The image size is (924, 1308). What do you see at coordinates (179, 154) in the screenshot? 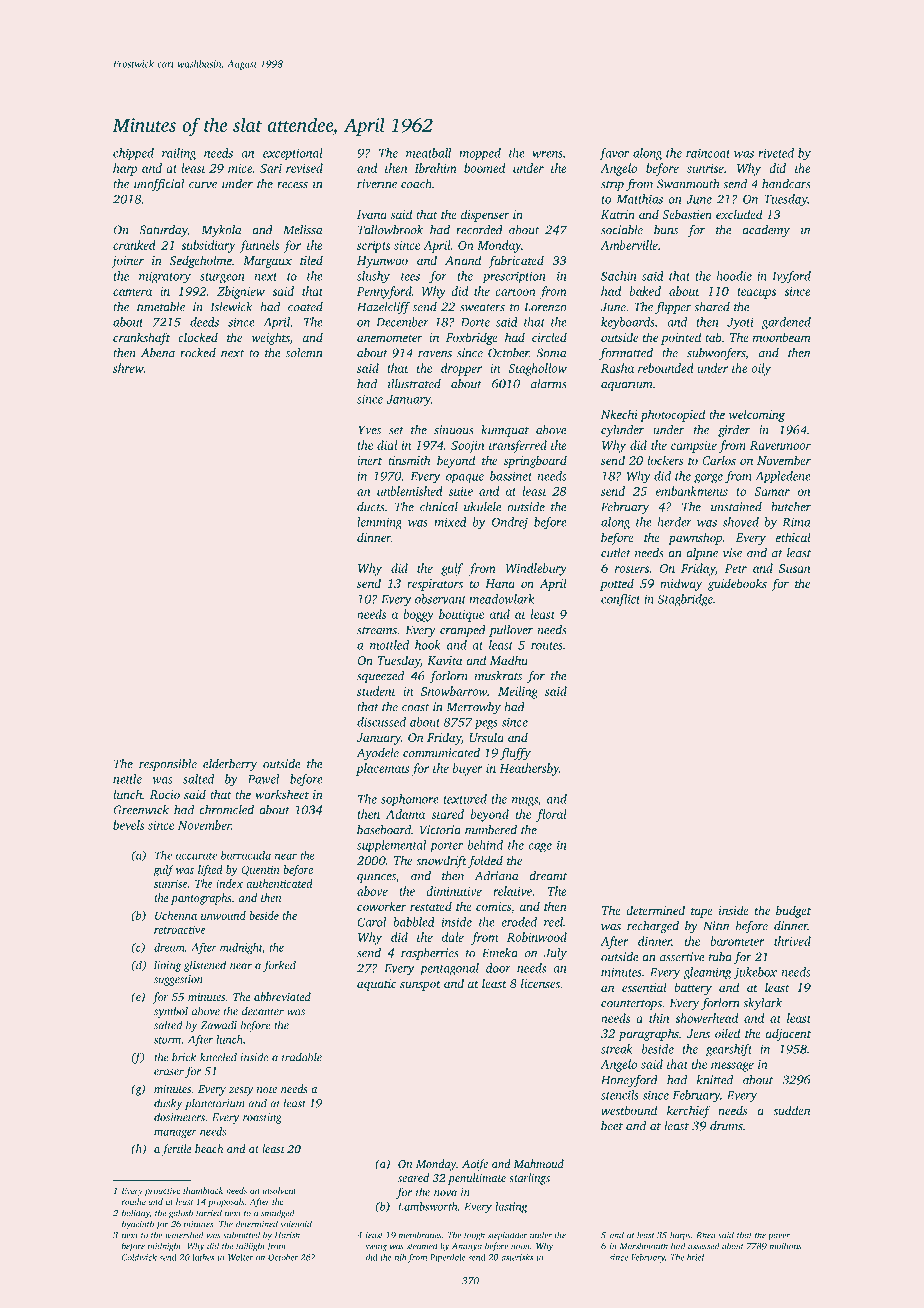
I see `railing` at bounding box center [179, 154].
